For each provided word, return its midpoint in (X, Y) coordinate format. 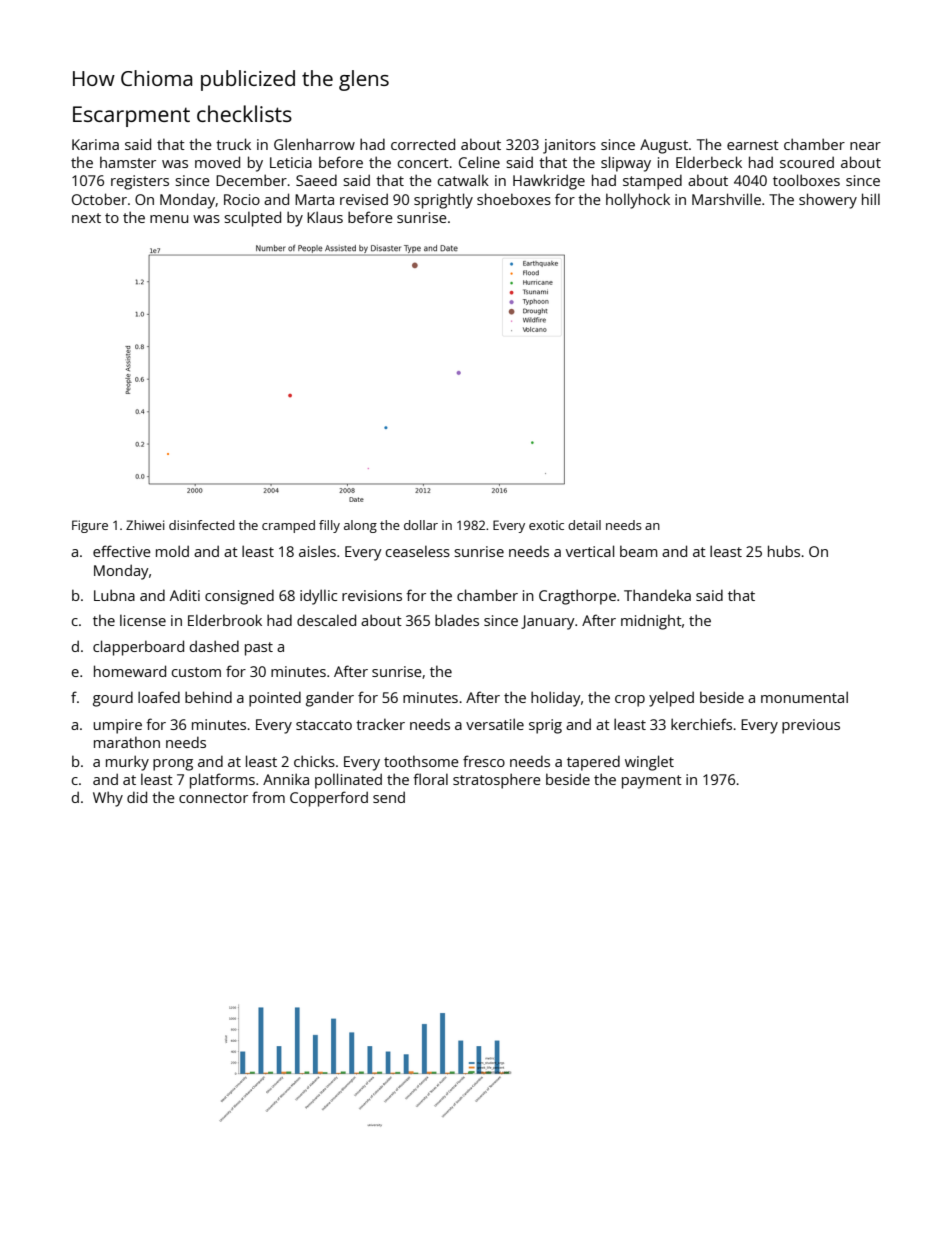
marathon (127, 742)
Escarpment (131, 116)
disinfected (202, 525)
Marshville (726, 199)
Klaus (325, 217)
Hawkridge (549, 182)
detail (584, 525)
